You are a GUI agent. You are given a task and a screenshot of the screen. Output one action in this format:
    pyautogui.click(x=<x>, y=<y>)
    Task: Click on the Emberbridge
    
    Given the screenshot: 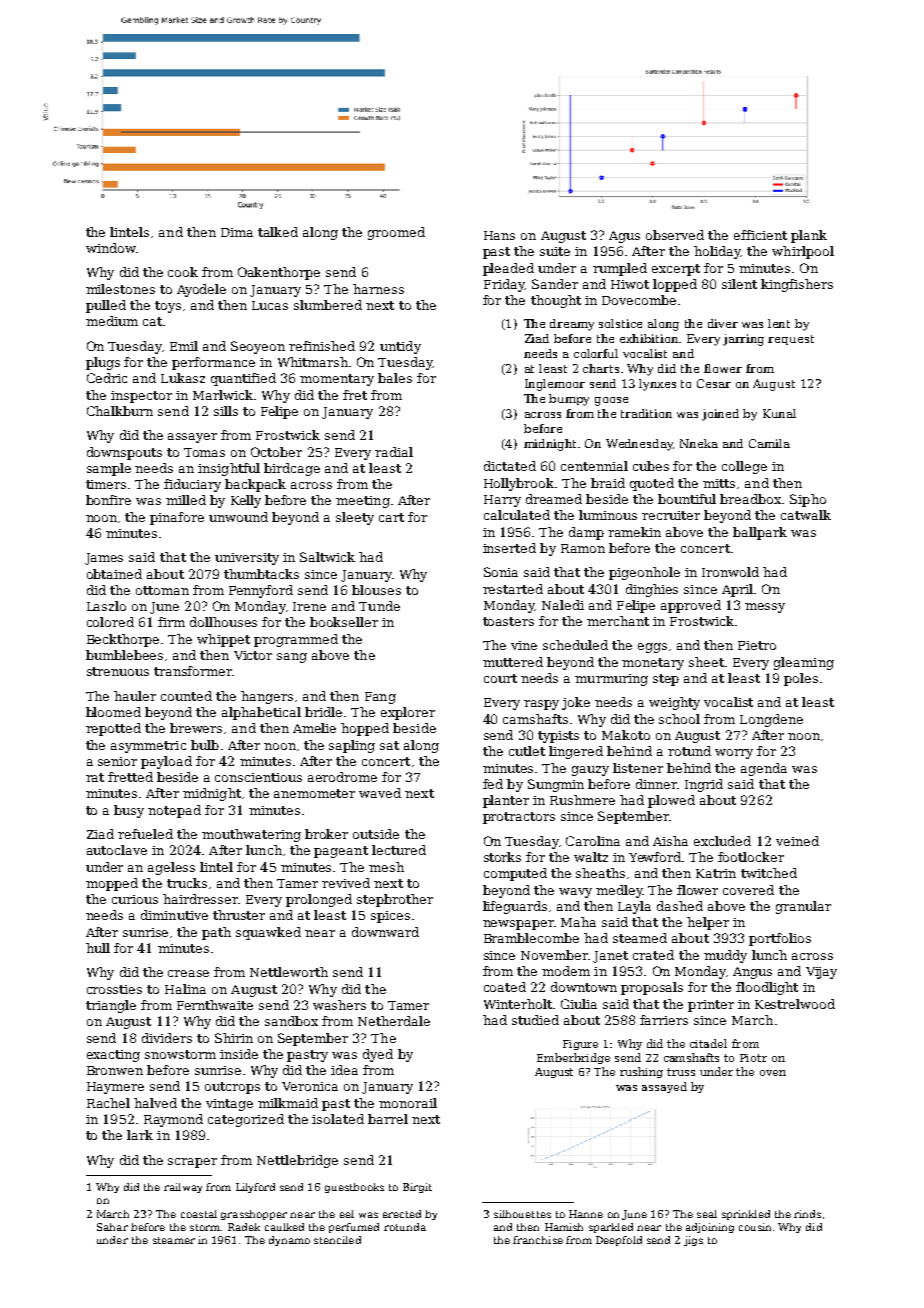 What is the action you would take?
    pyautogui.click(x=573, y=1058)
